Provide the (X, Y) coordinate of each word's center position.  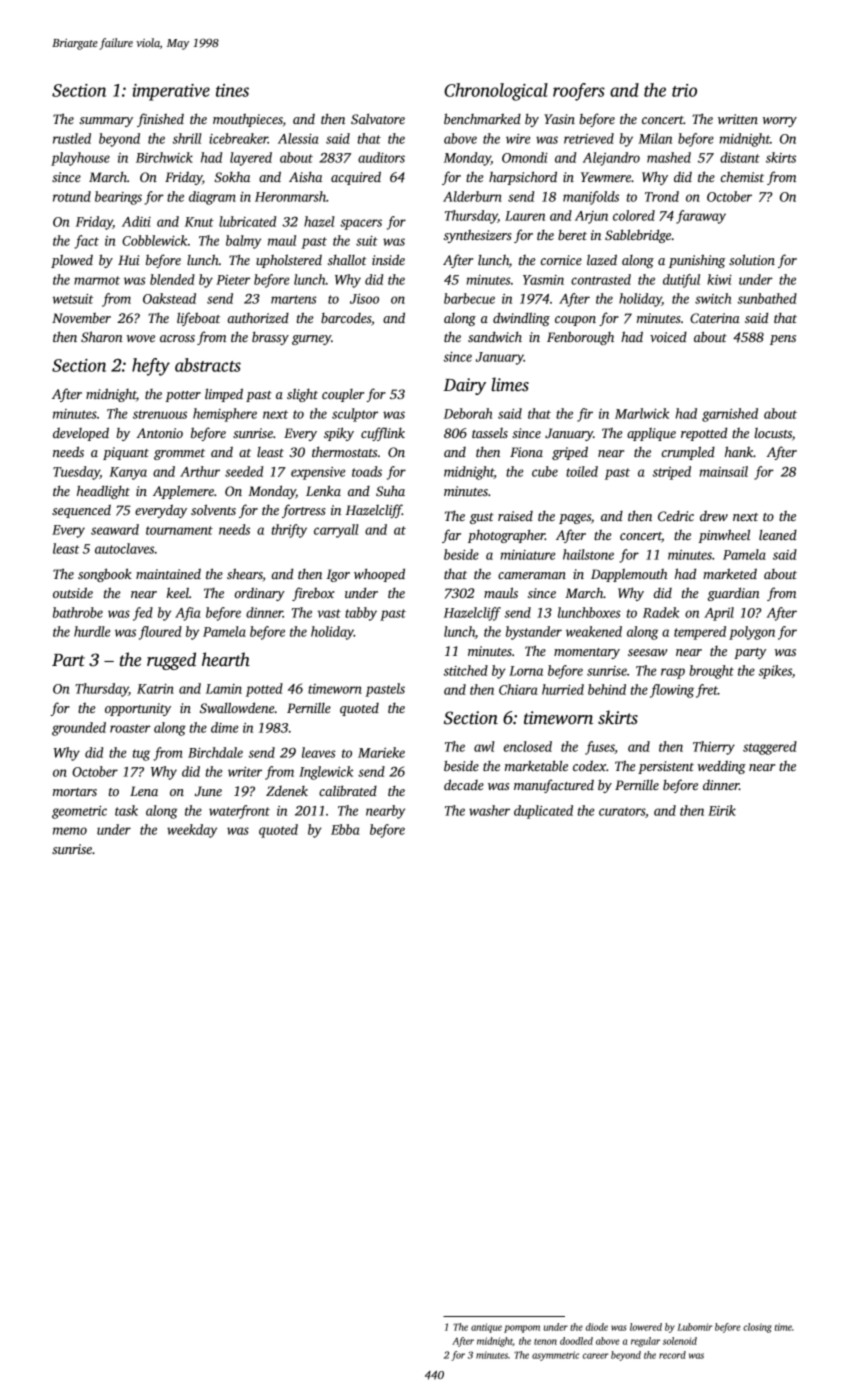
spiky (339, 434)
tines (232, 90)
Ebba (345, 829)
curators (622, 811)
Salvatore (378, 118)
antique (486, 1328)
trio (684, 90)
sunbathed (767, 298)
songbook (105, 575)
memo (70, 831)
